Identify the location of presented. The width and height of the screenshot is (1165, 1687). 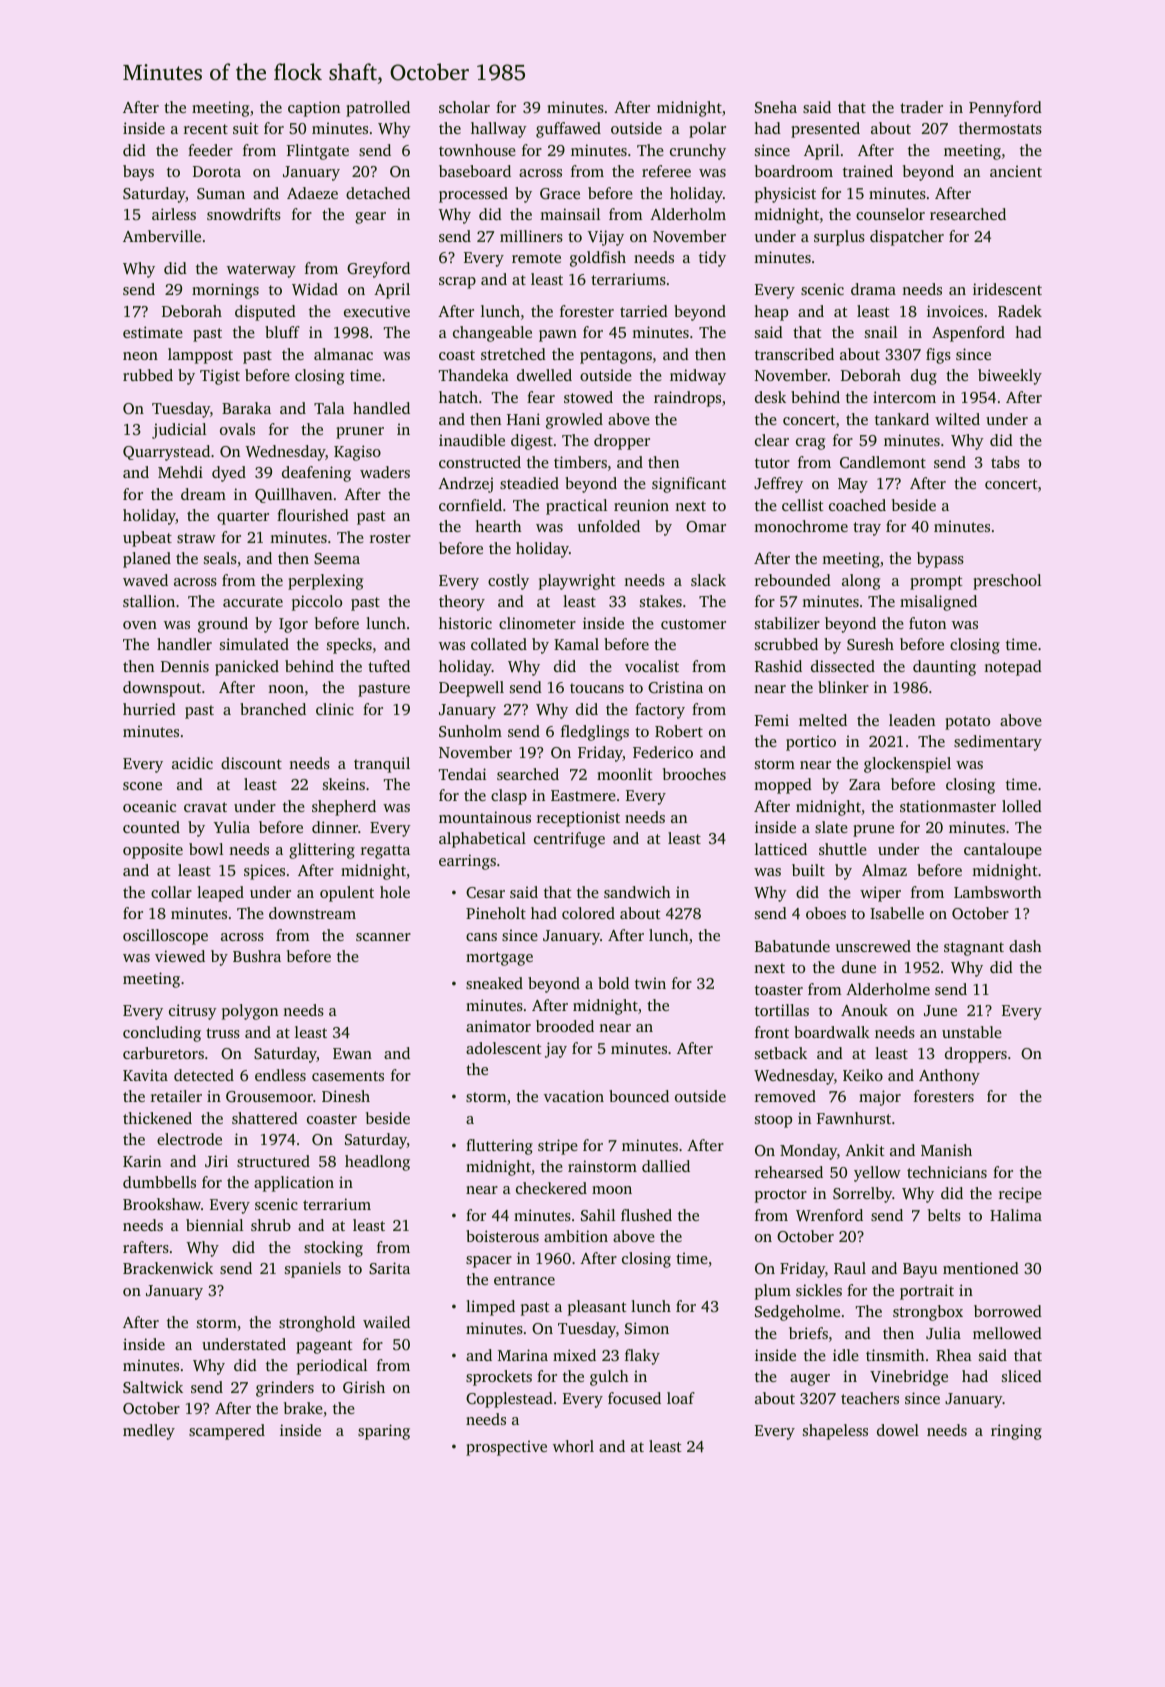
(825, 130).
